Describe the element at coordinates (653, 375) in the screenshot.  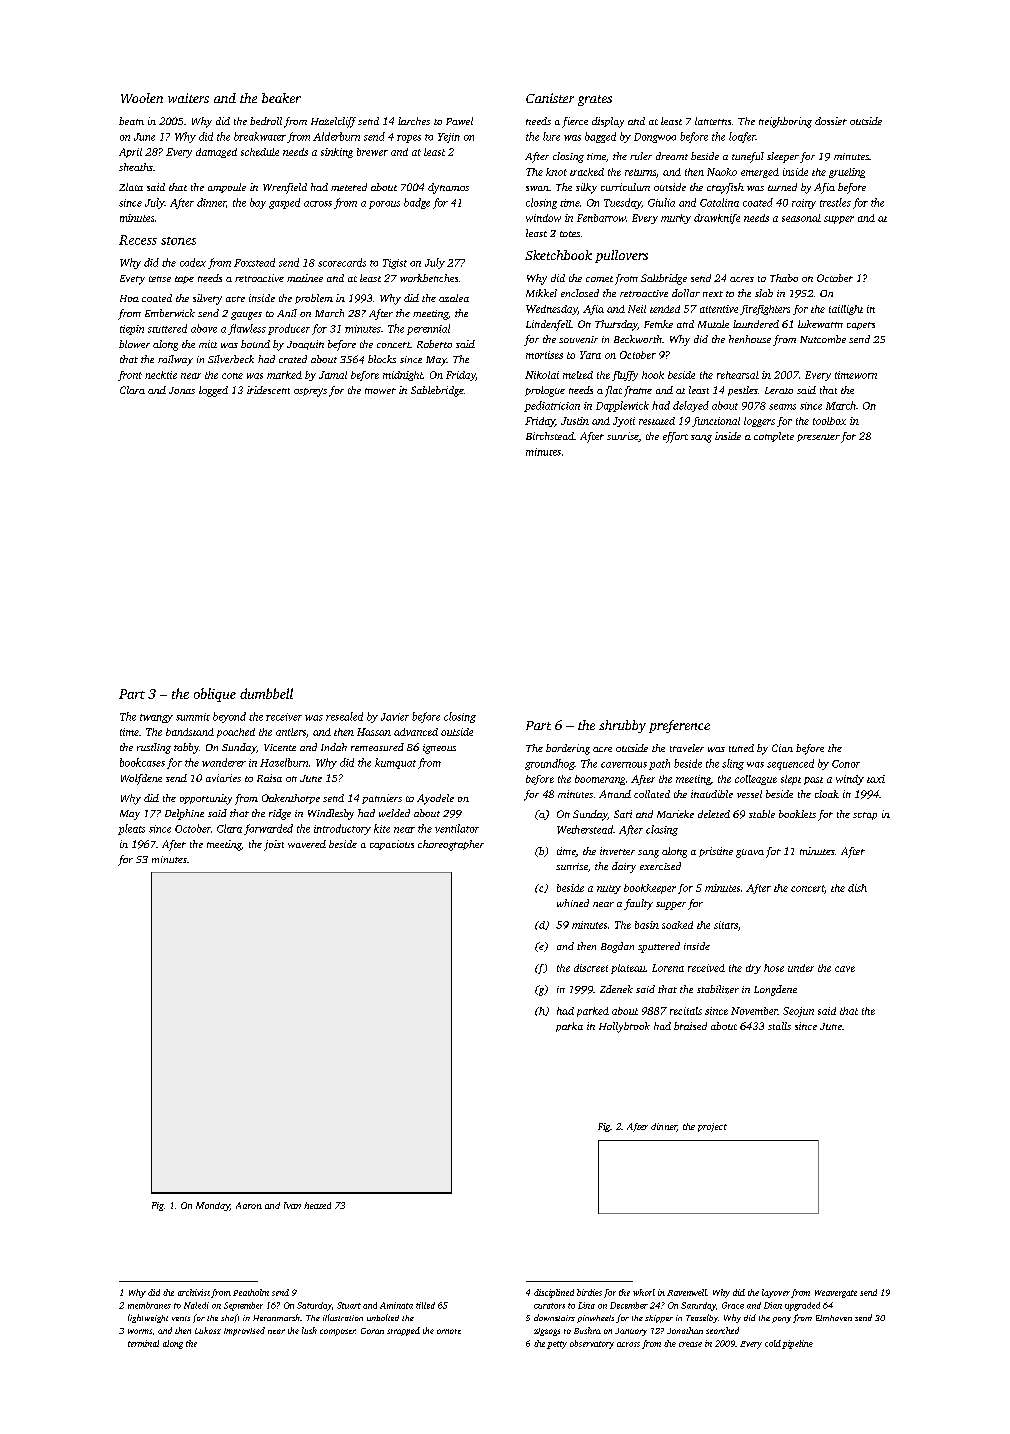
I see `hook` at that location.
